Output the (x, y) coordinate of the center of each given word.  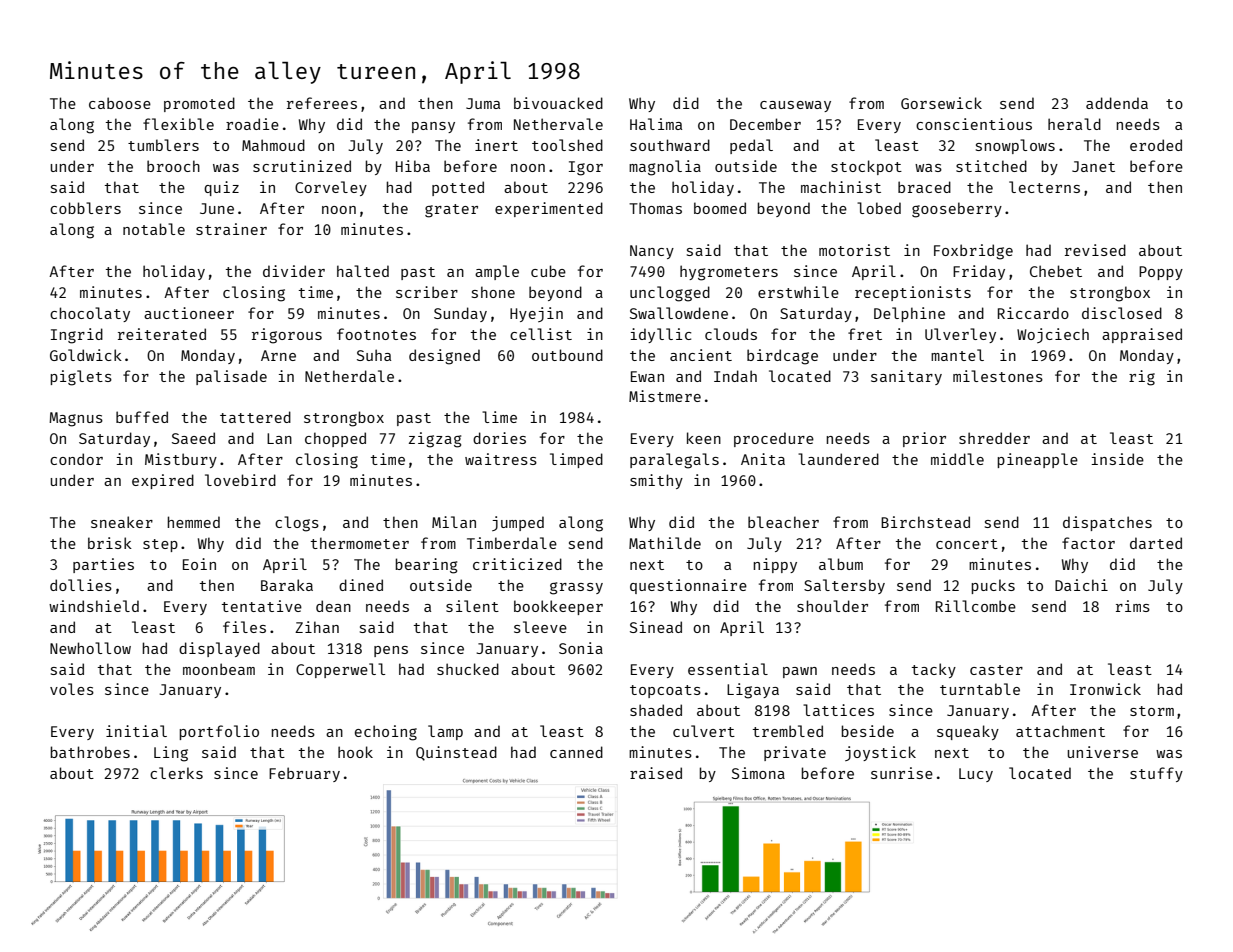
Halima (656, 124)
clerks (176, 773)
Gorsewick (941, 103)
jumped (518, 523)
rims (1133, 606)
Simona (758, 773)
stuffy (1156, 774)
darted (1156, 543)
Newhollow (90, 648)
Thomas (655, 208)
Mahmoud (273, 145)
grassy (576, 588)
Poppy (1161, 273)
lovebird (240, 480)
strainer (231, 229)
